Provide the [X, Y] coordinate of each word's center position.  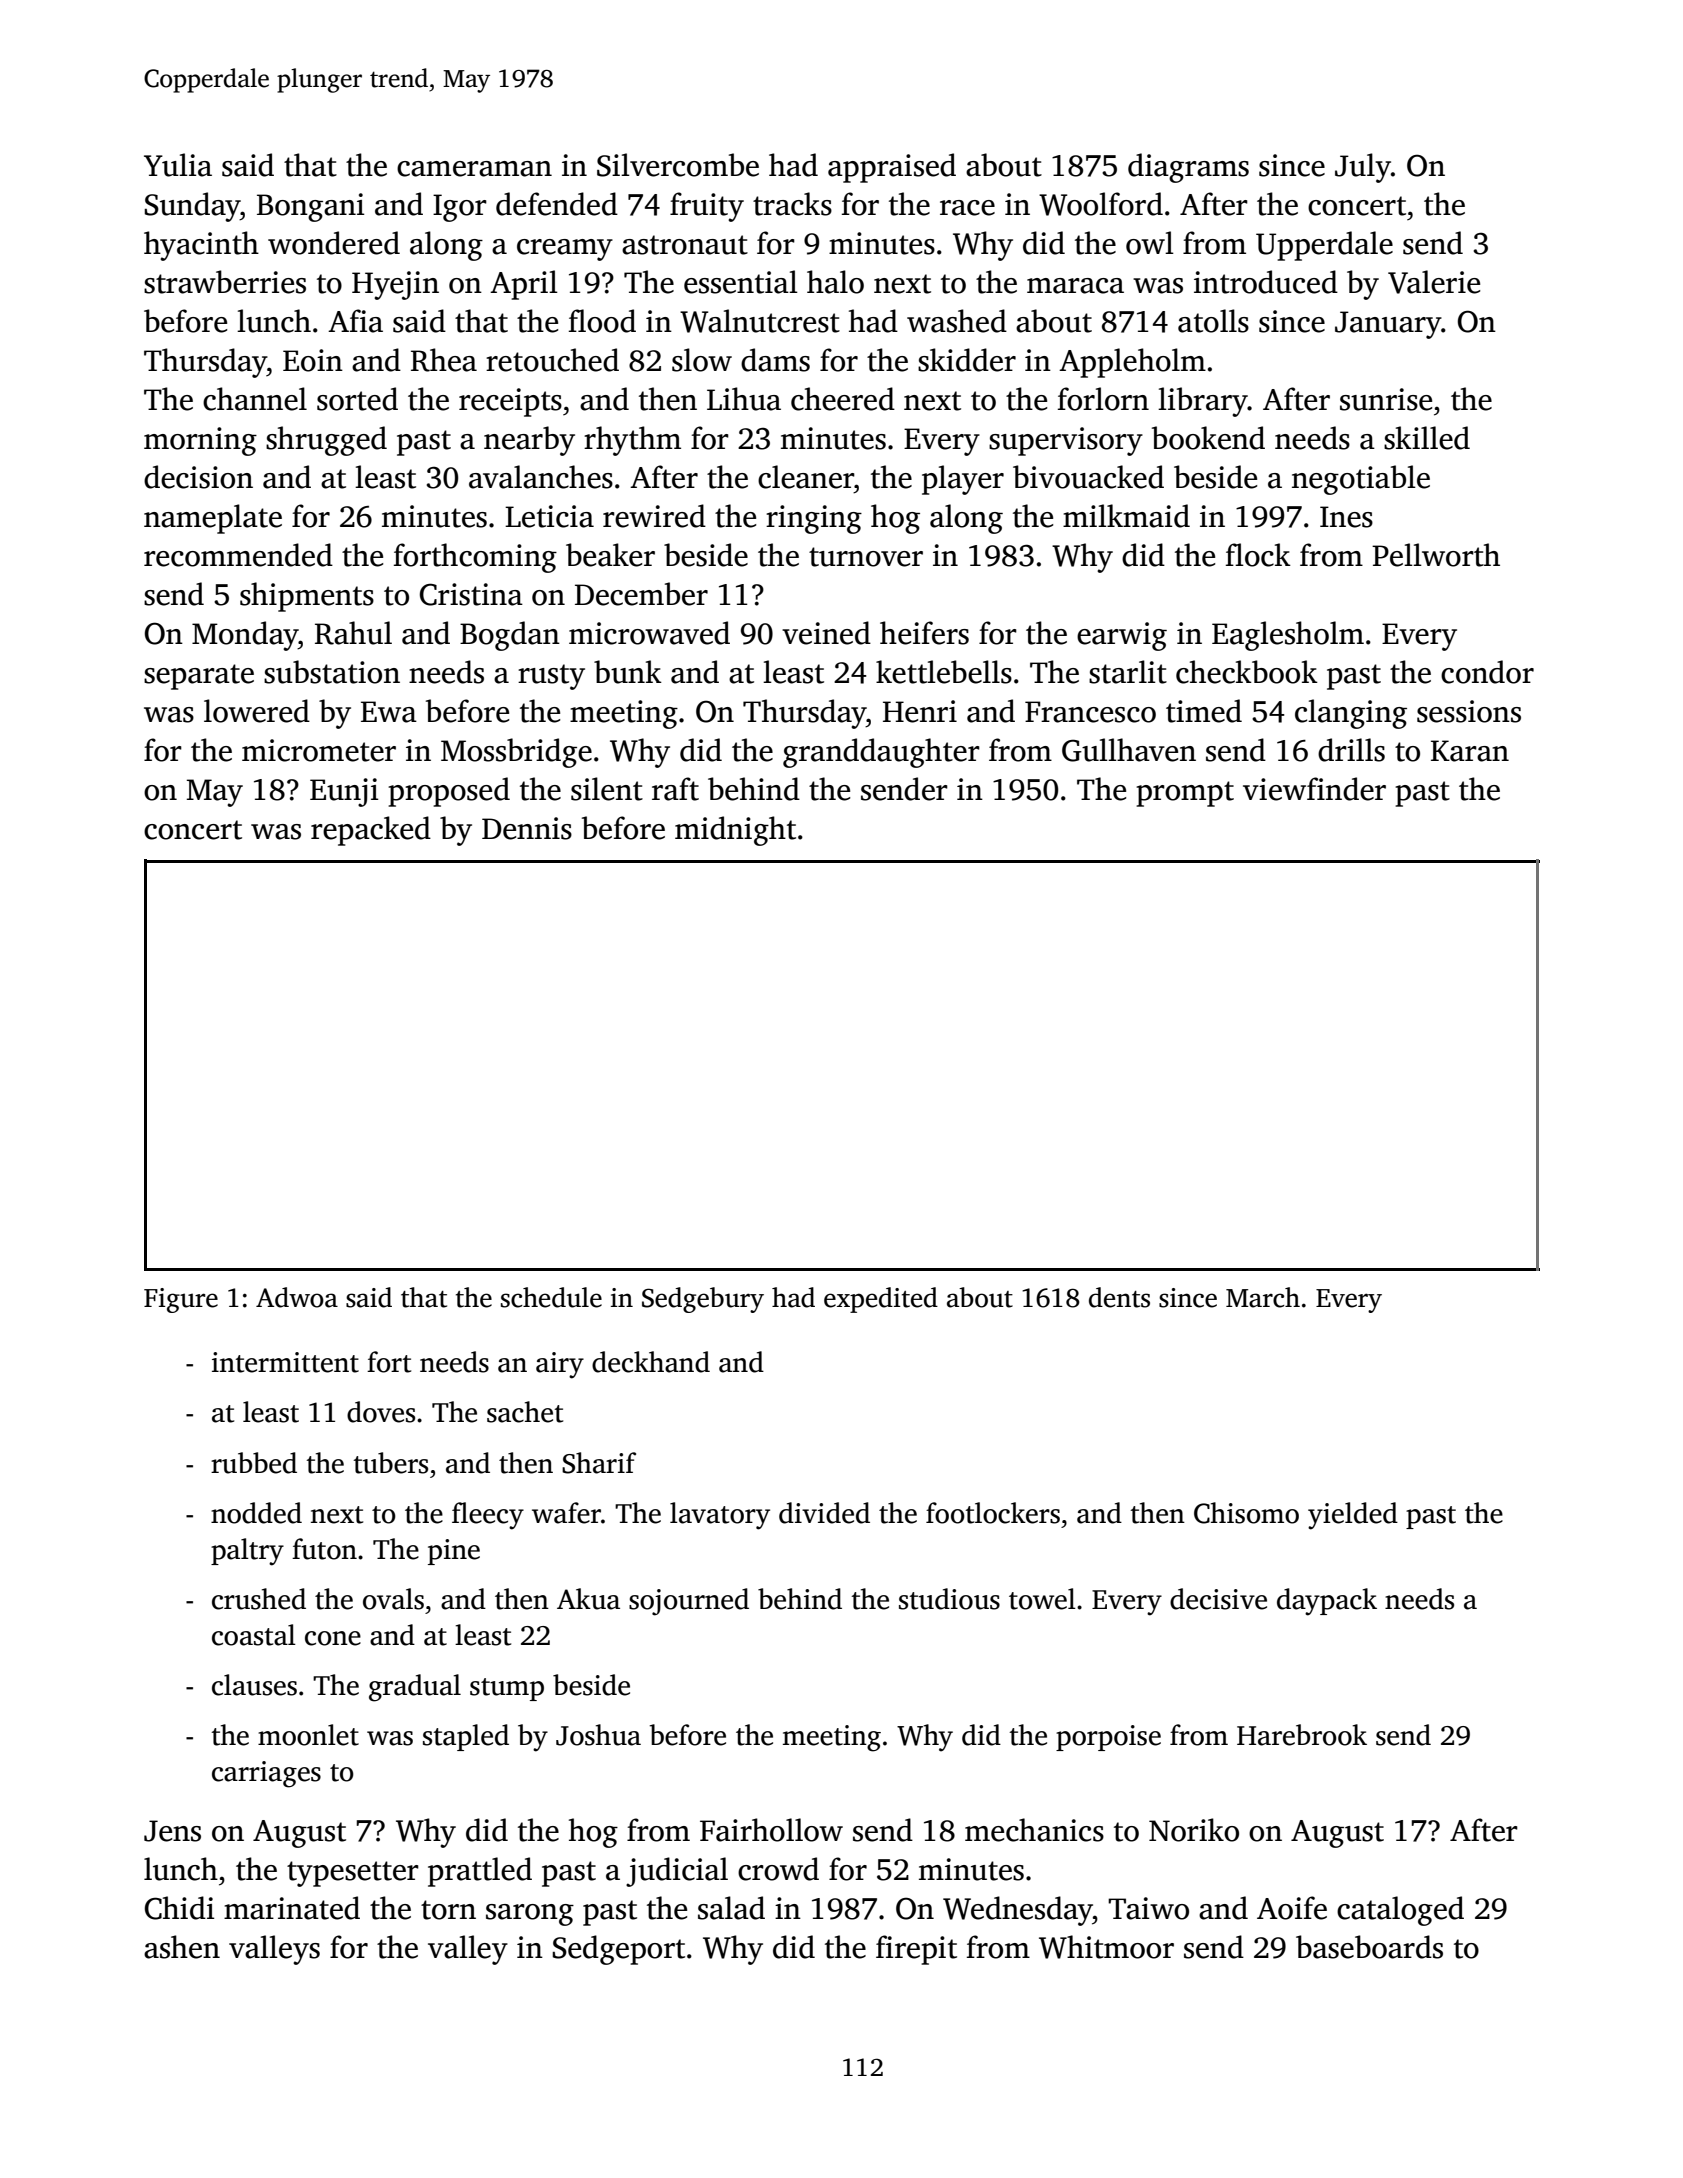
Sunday [192, 207]
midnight [735, 831]
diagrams [1188, 168]
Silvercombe [678, 165]
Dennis [527, 828]
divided [824, 1513]
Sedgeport [619, 1950]
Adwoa [297, 1297]
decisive [1218, 1599]
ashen [182, 1947]
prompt [1185, 794]
